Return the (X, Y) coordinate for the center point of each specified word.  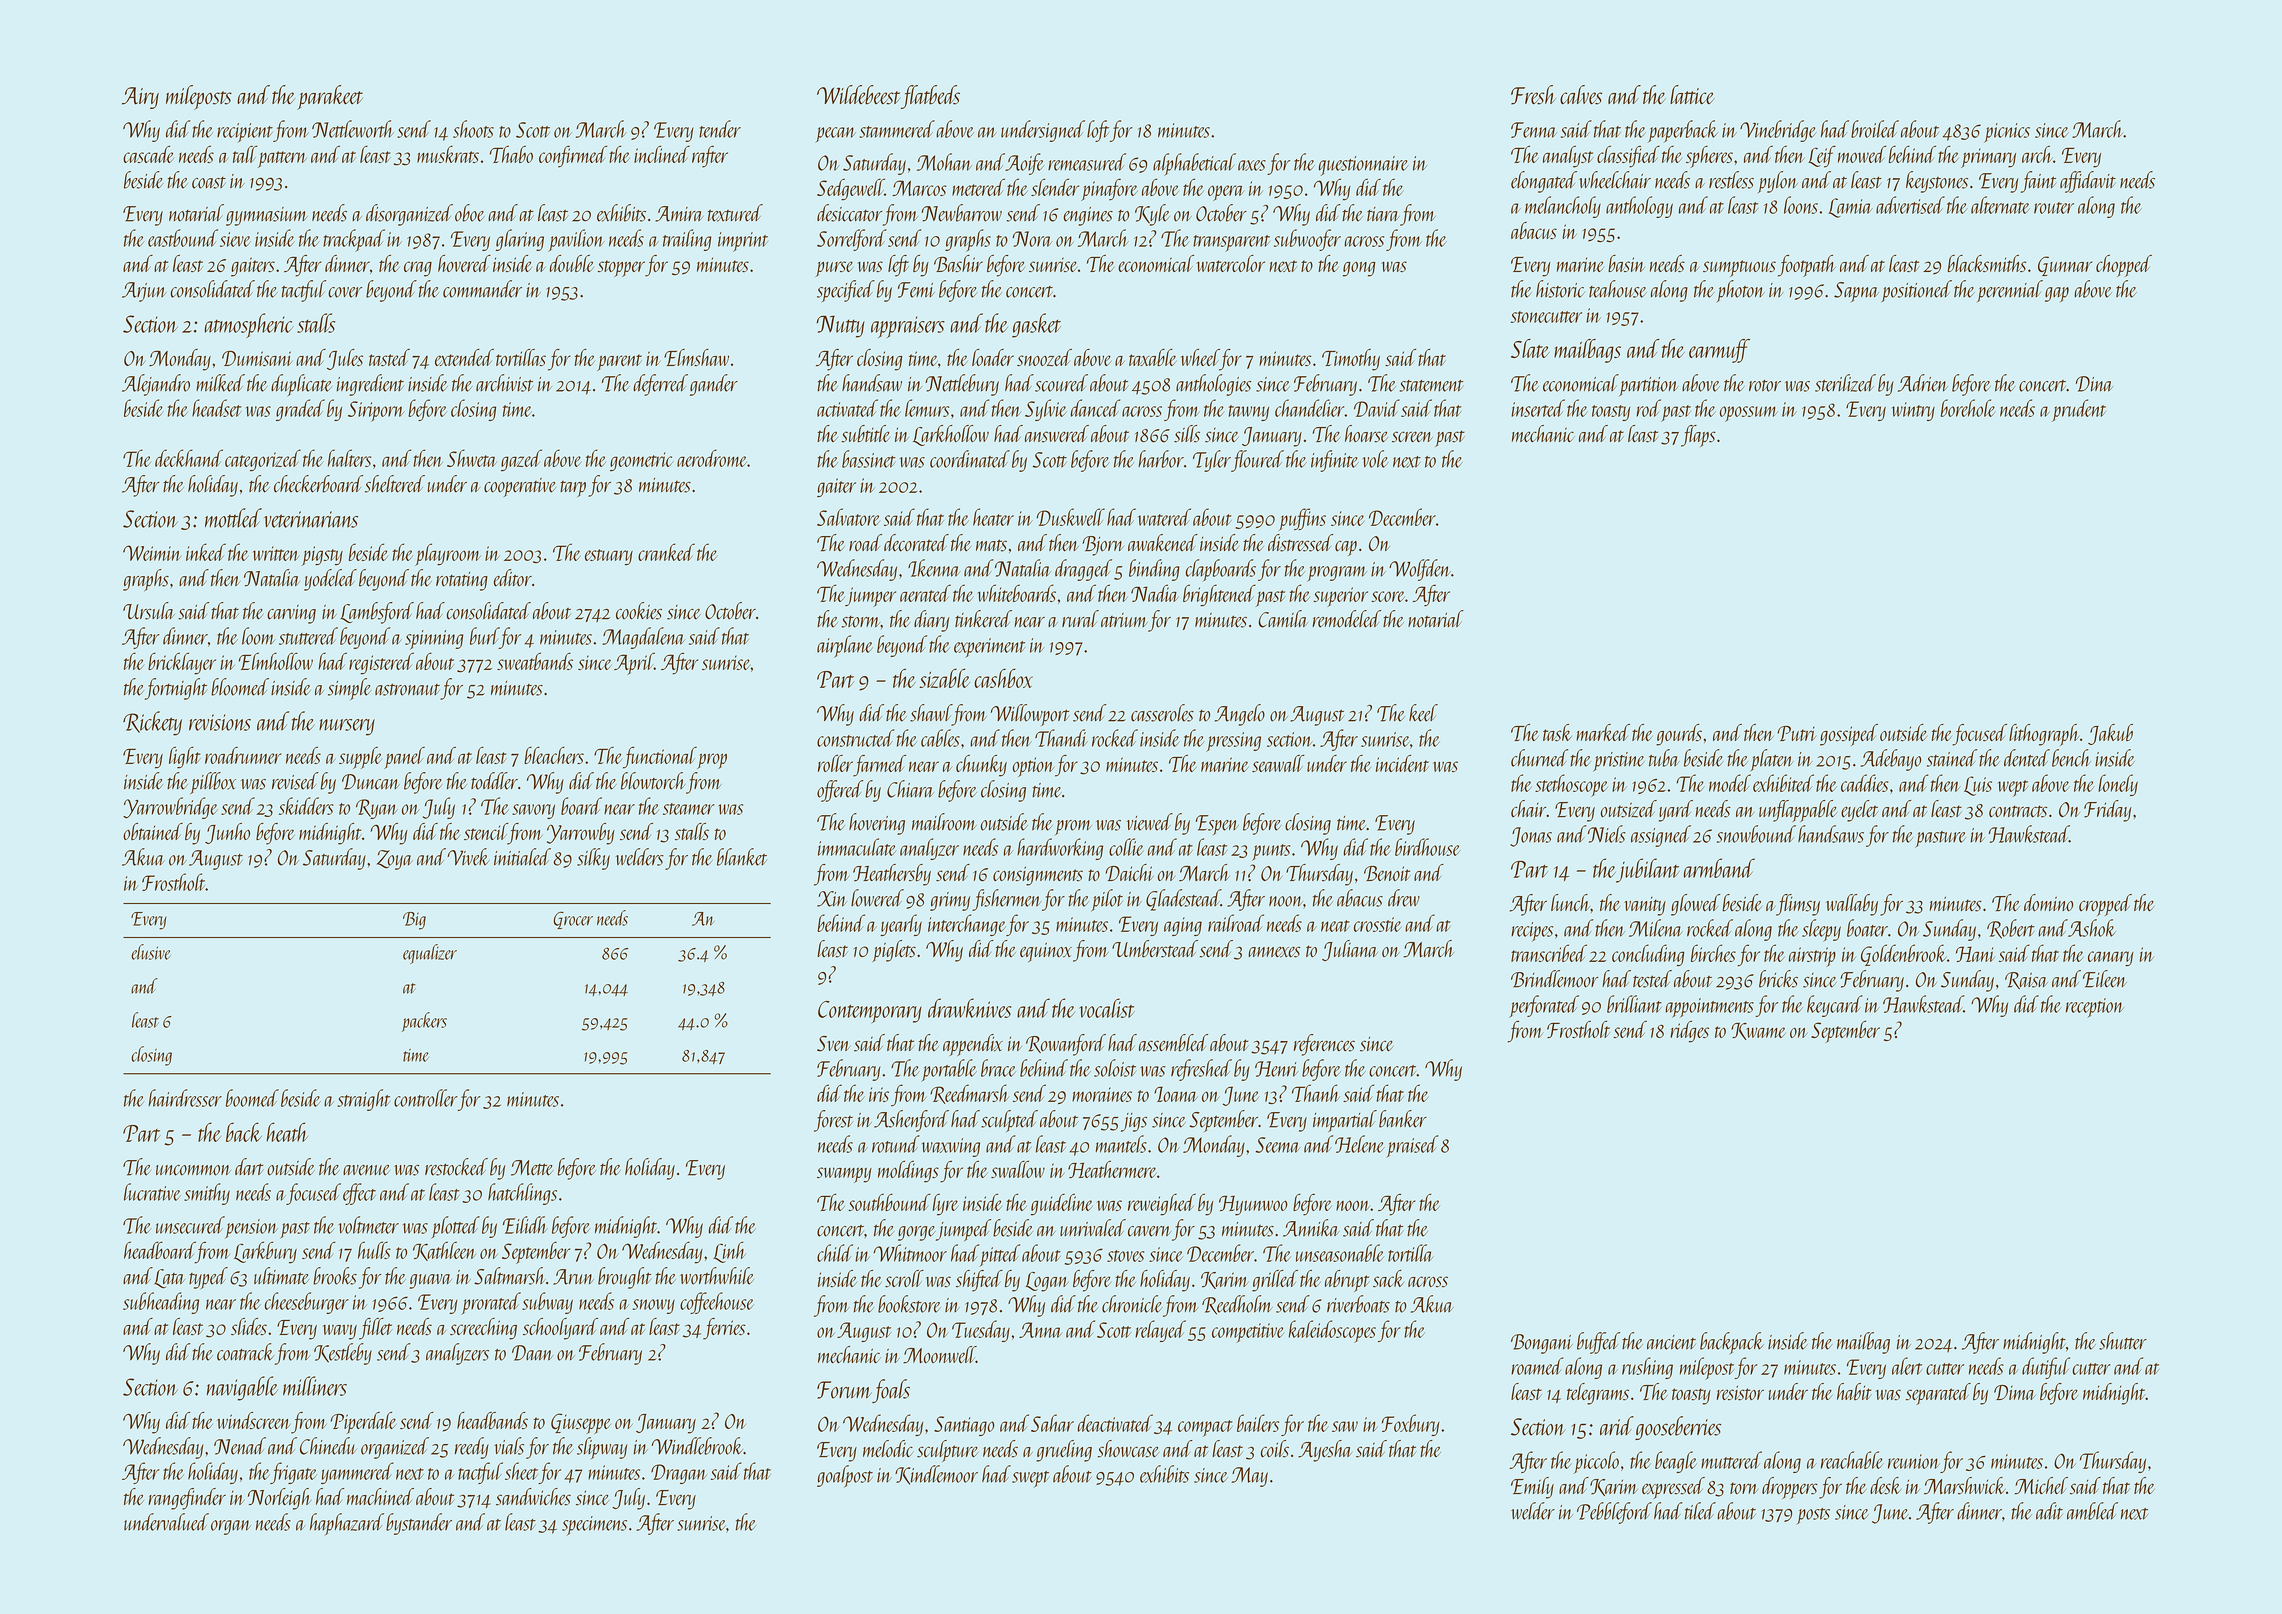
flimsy (1798, 905)
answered (1057, 434)
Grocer (573, 920)
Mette (532, 1168)
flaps (1698, 436)
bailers (1258, 1423)
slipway (602, 1448)
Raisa (2026, 981)
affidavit (2088, 182)
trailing (687, 240)
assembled (1173, 1043)
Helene (1359, 1144)
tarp (573, 489)
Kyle (1152, 215)
